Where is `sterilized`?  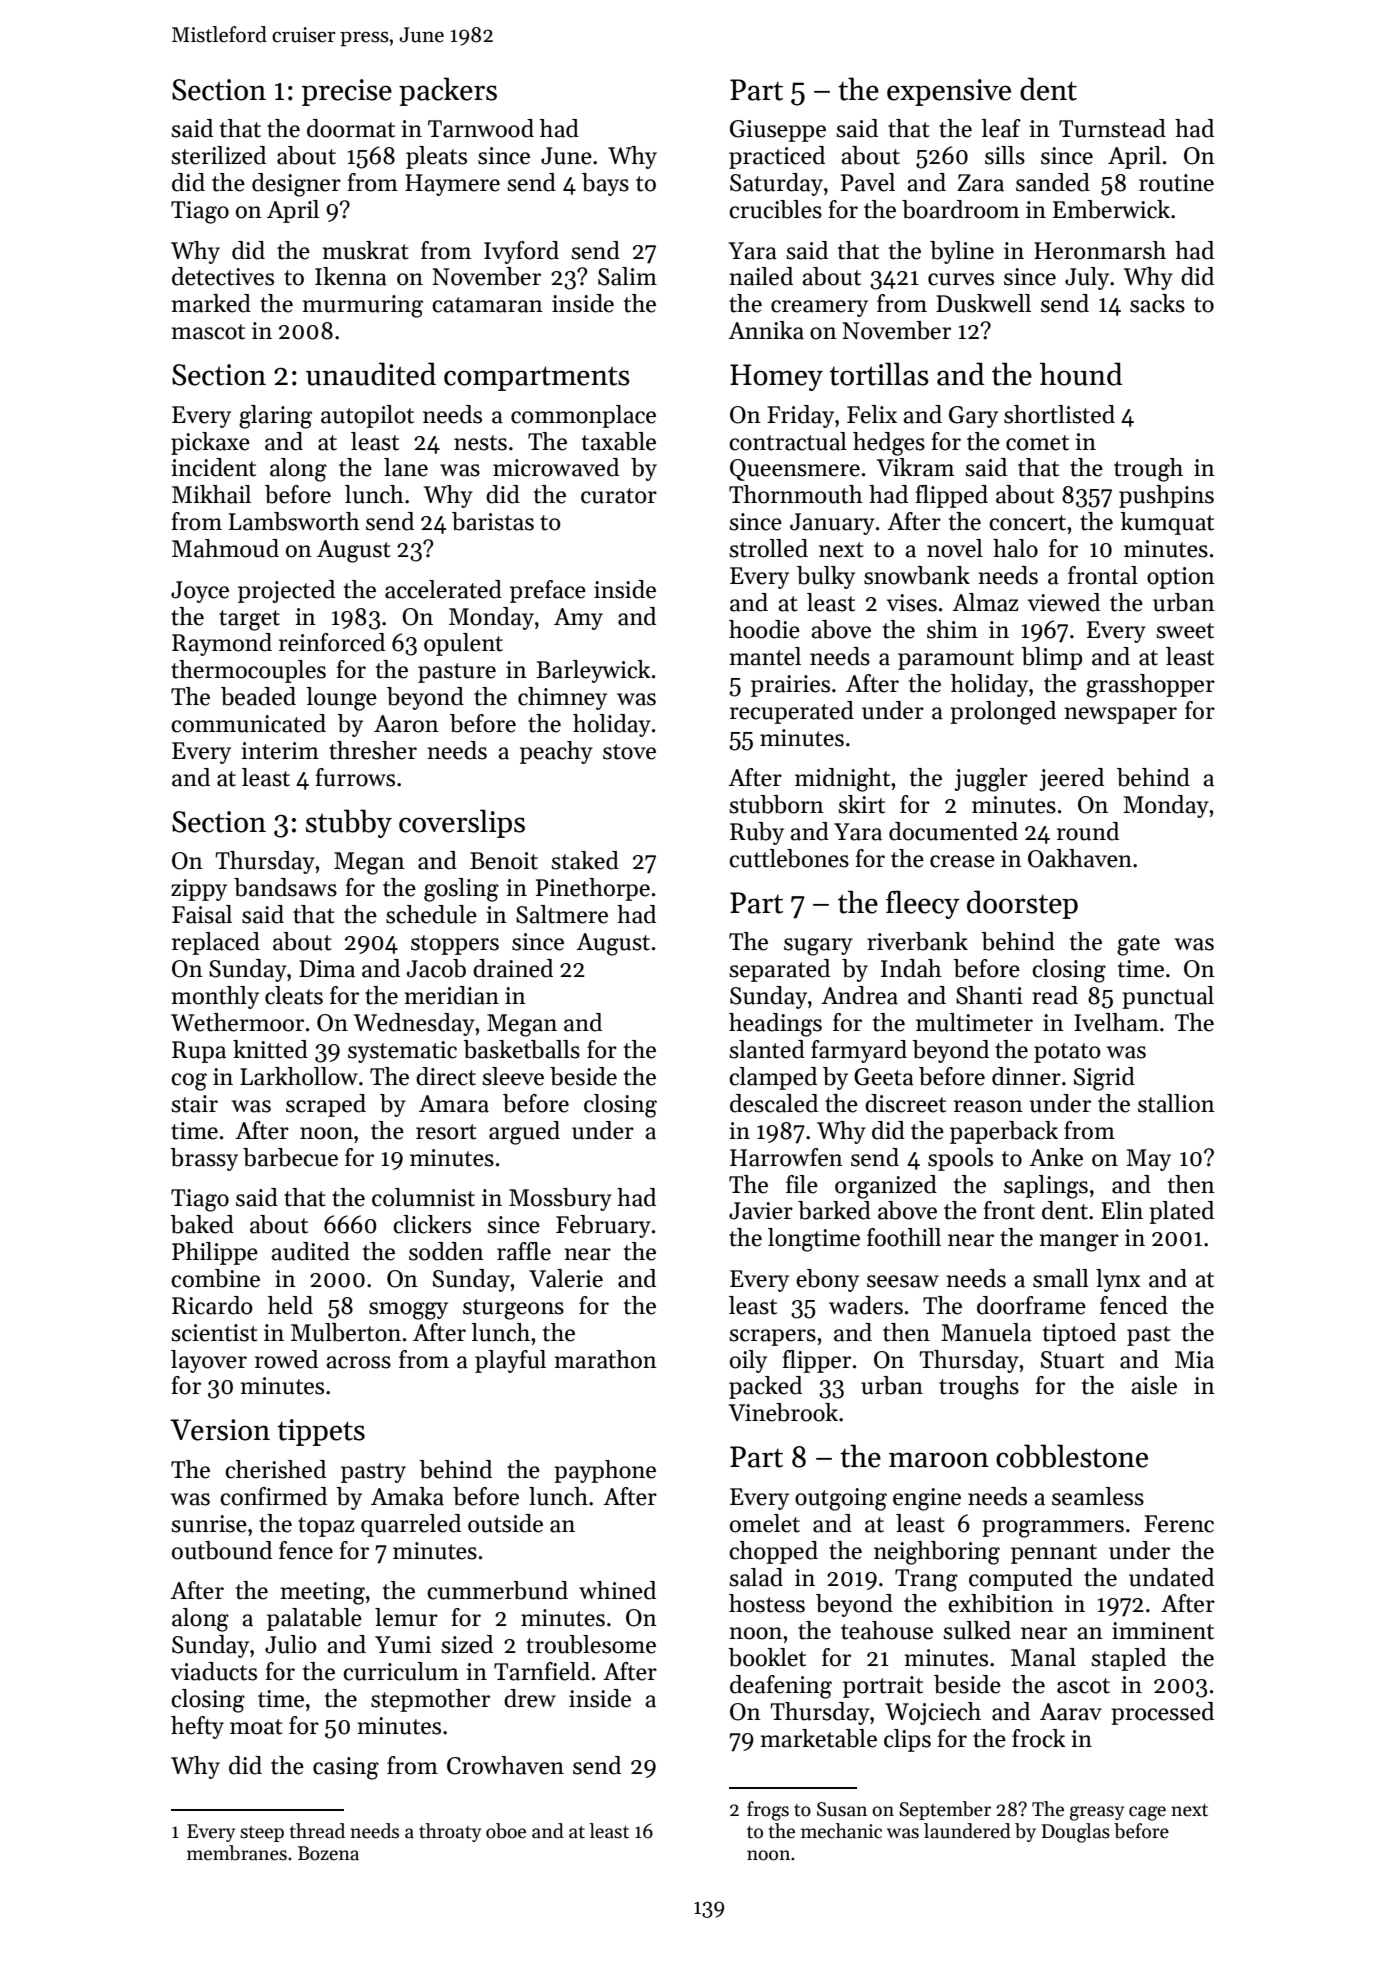
sterilized is located at coordinates (218, 155).
